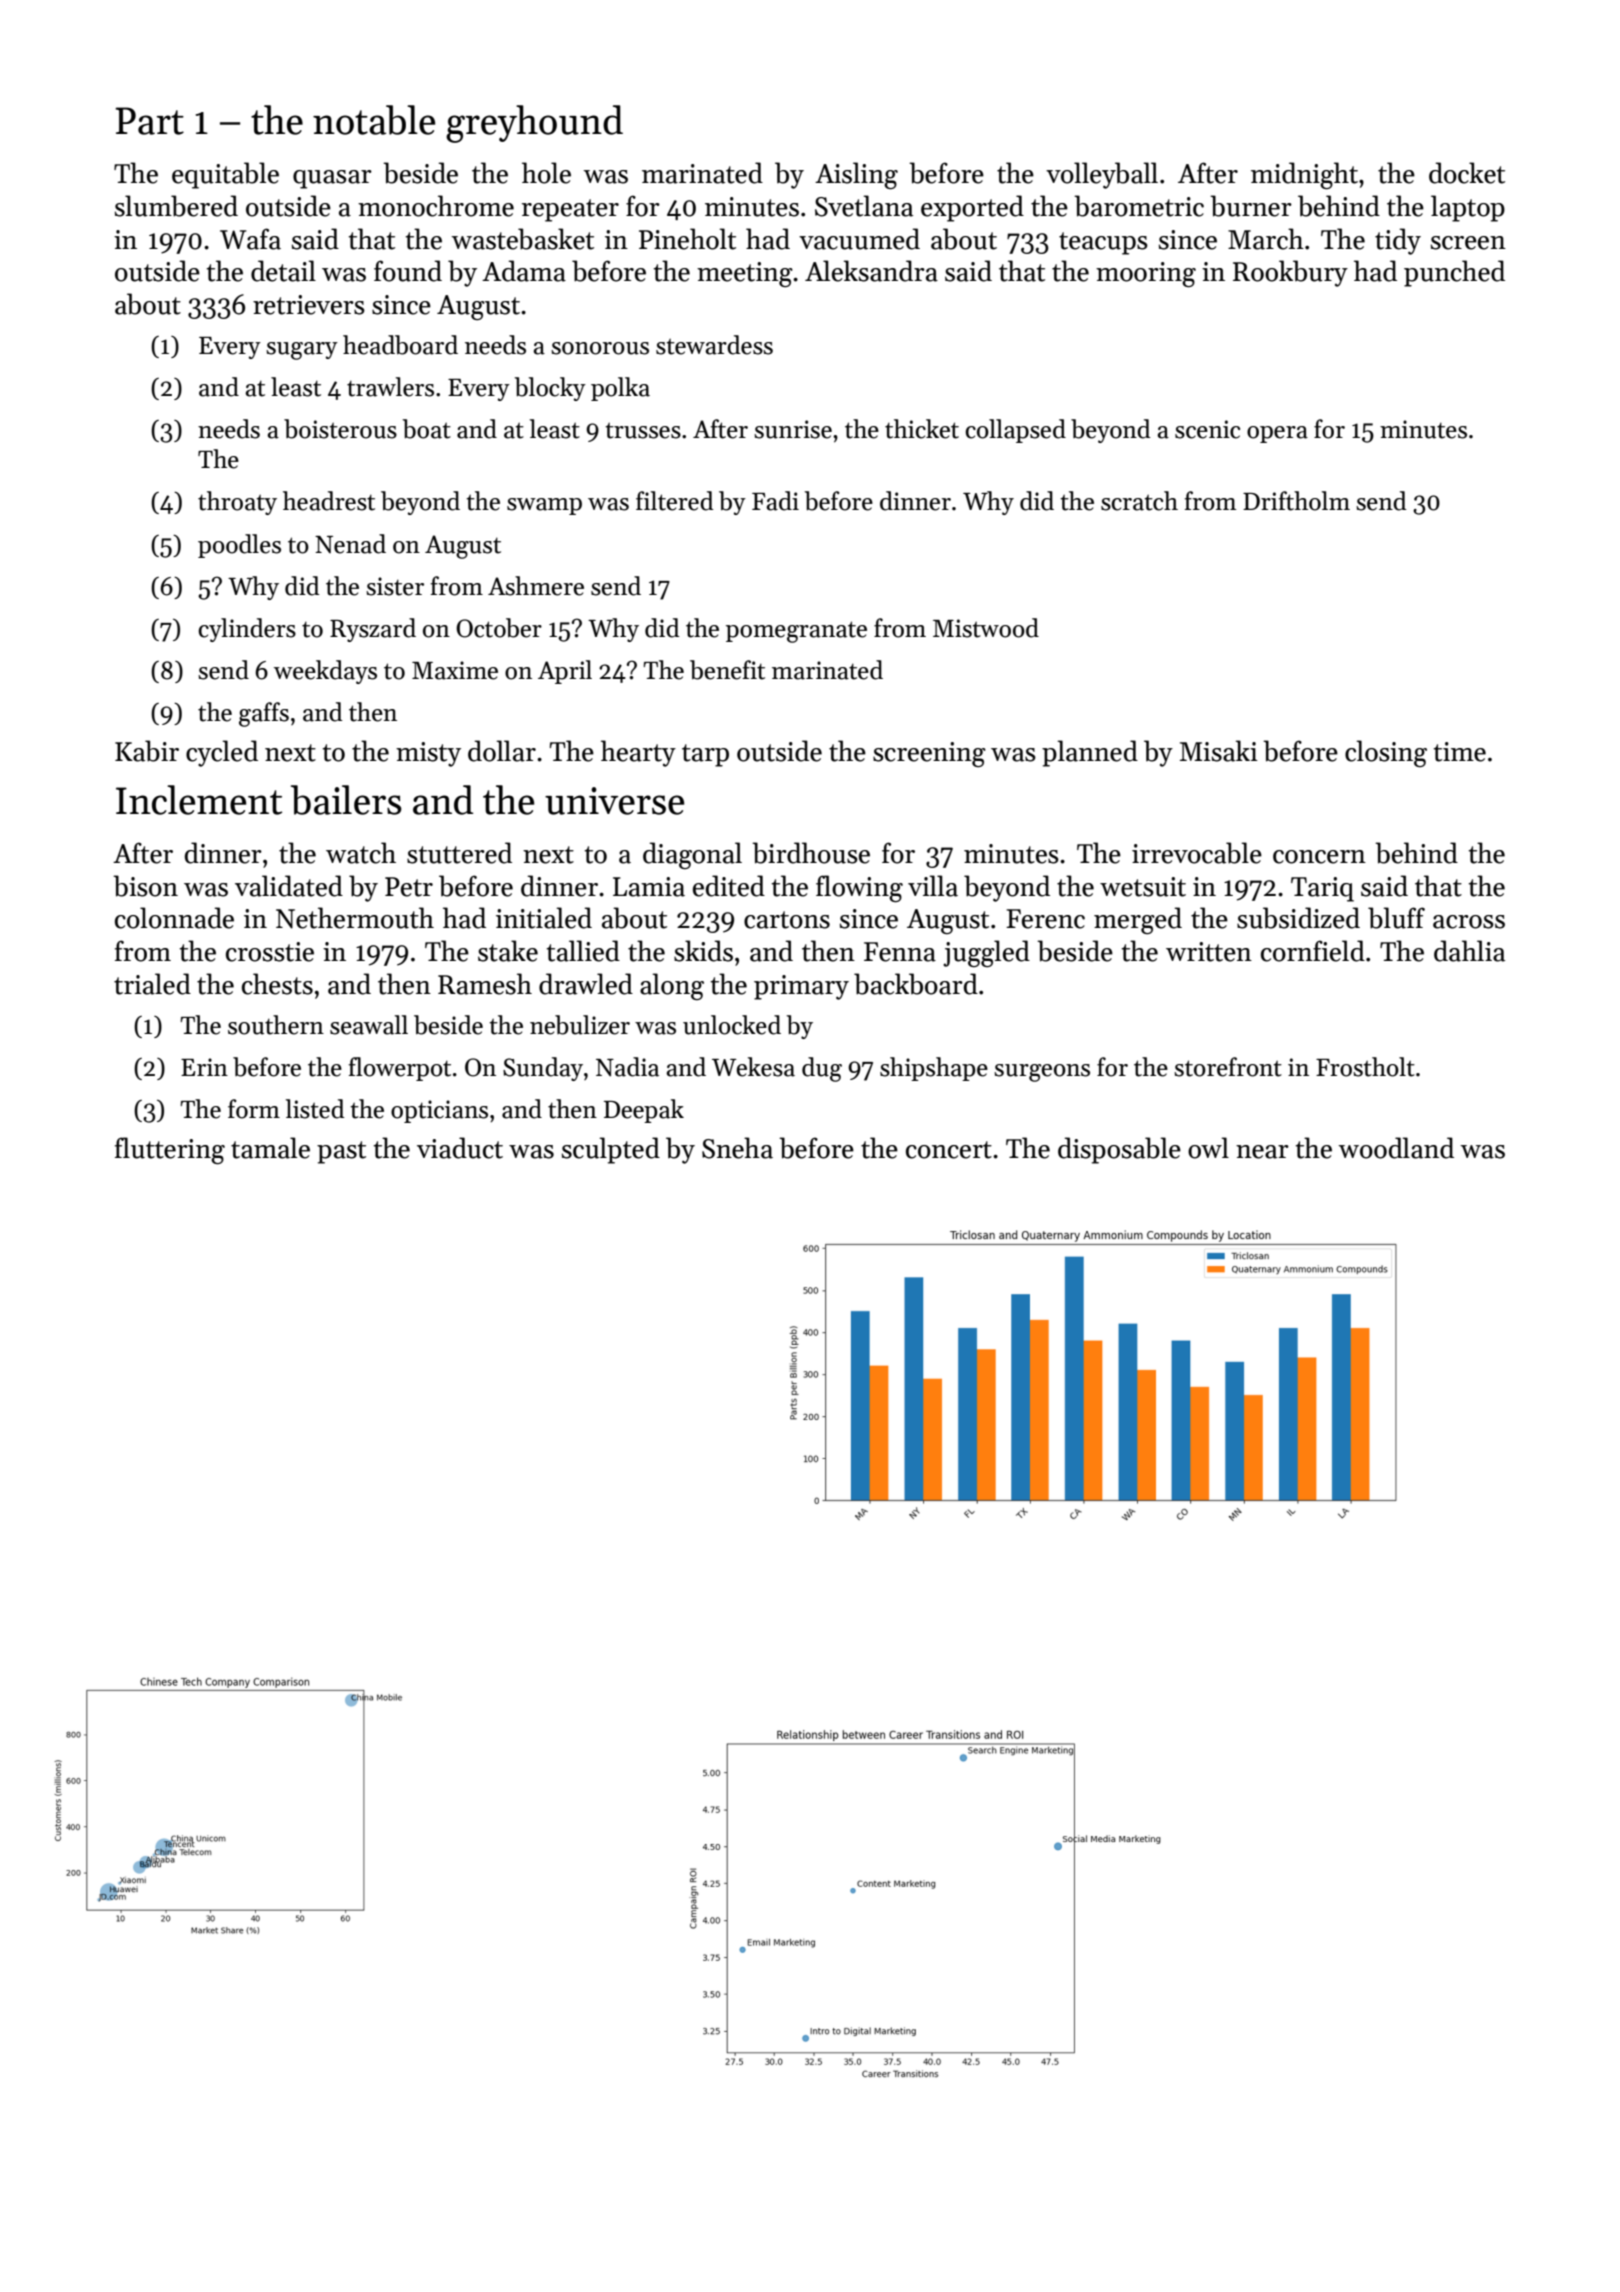  Describe the element at coordinates (675, 501) in the screenshot. I see `filtered` at that location.
